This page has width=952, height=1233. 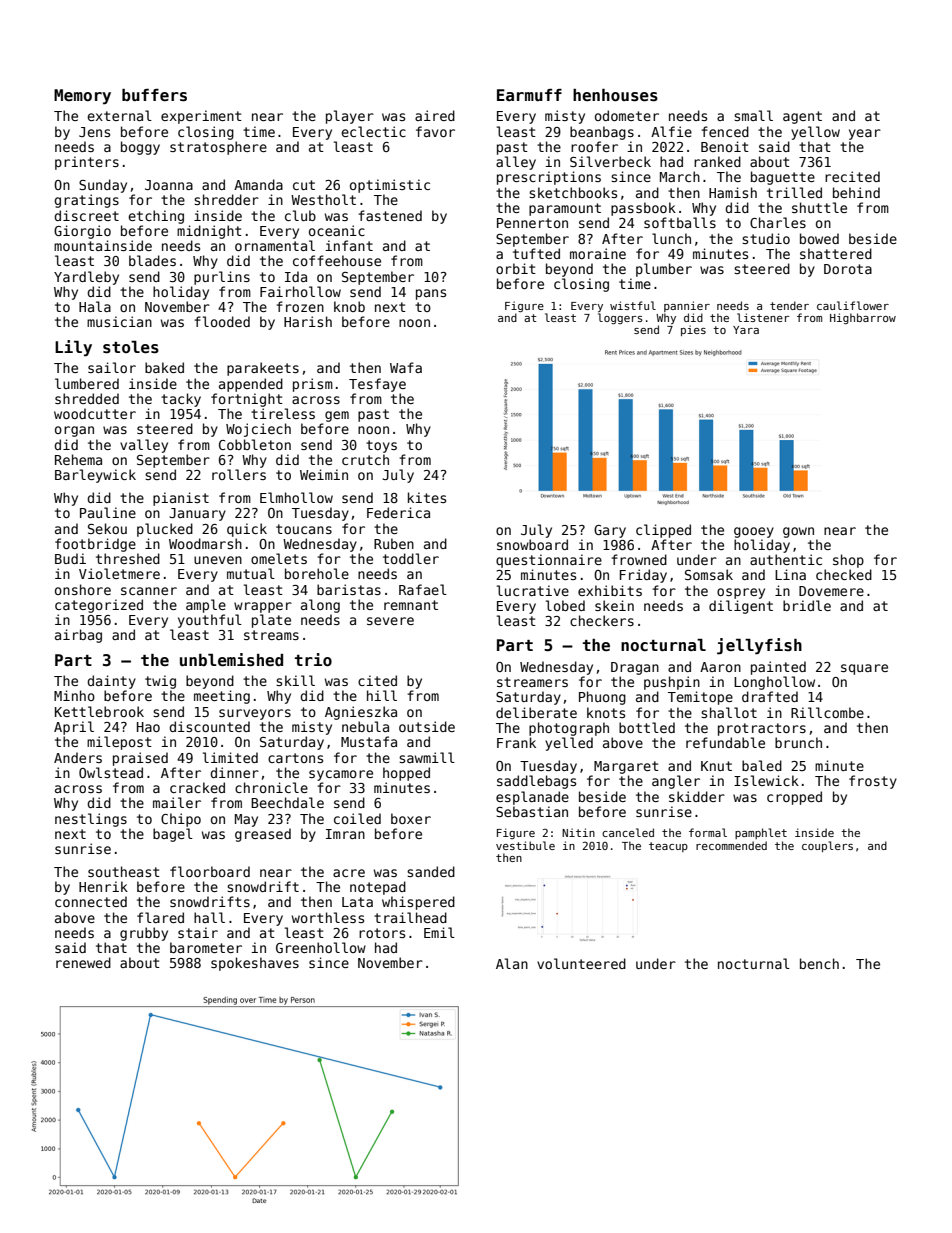 I want to click on external, so click(x=119, y=115).
